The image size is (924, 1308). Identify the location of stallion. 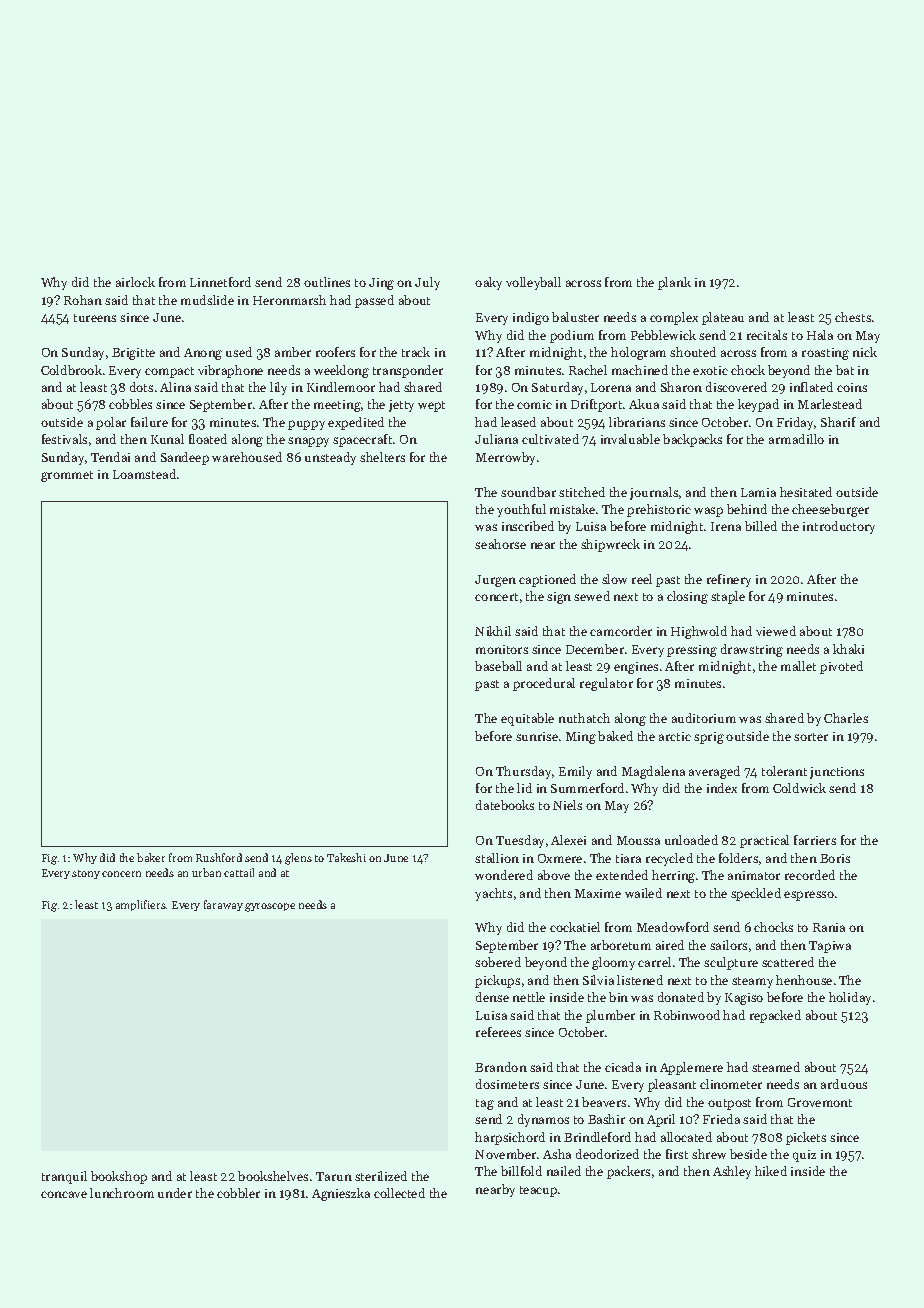
(497, 858).
